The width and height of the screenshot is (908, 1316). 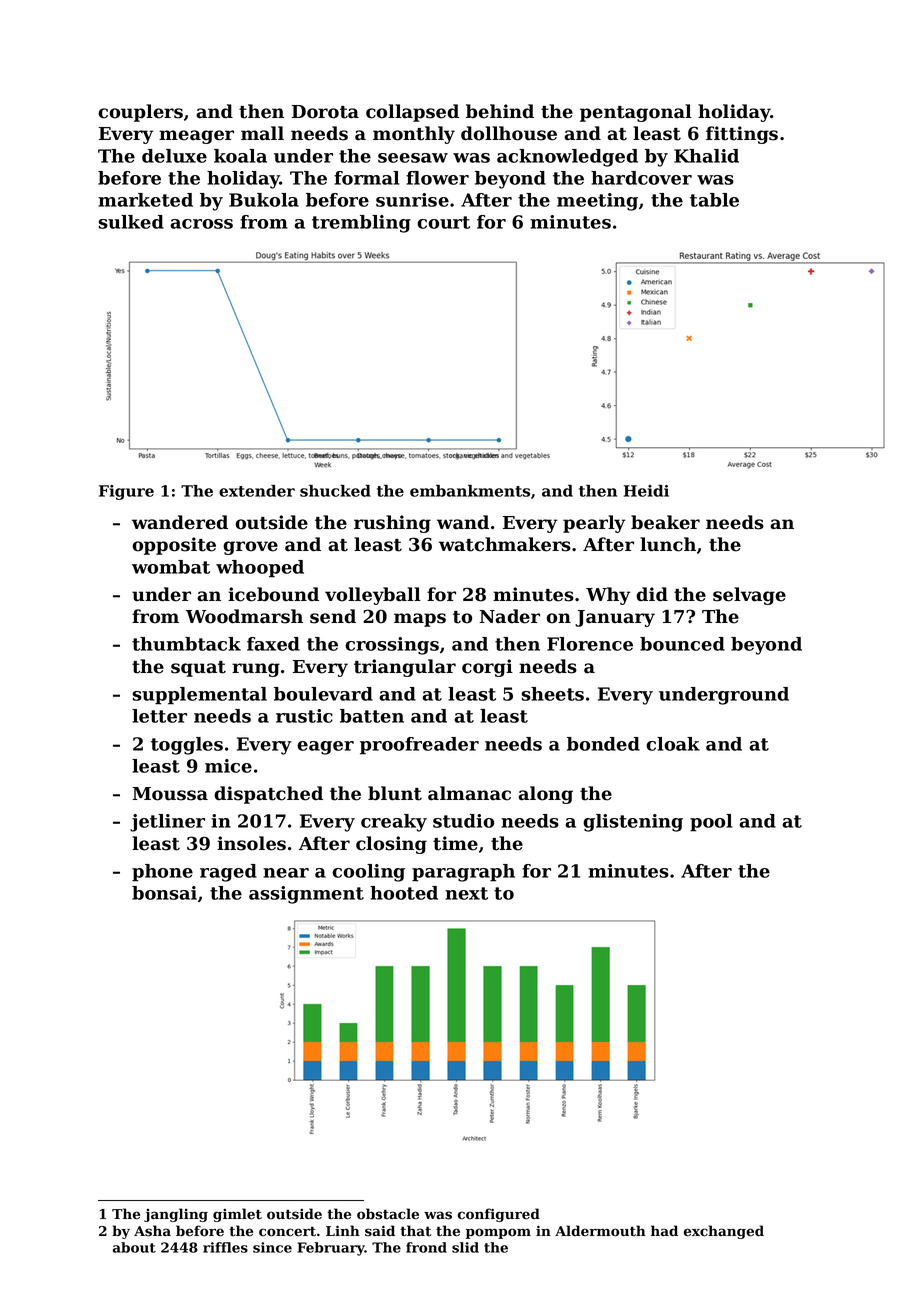 What do you see at coordinates (164, 893) in the screenshot?
I see `bonsai` at bounding box center [164, 893].
